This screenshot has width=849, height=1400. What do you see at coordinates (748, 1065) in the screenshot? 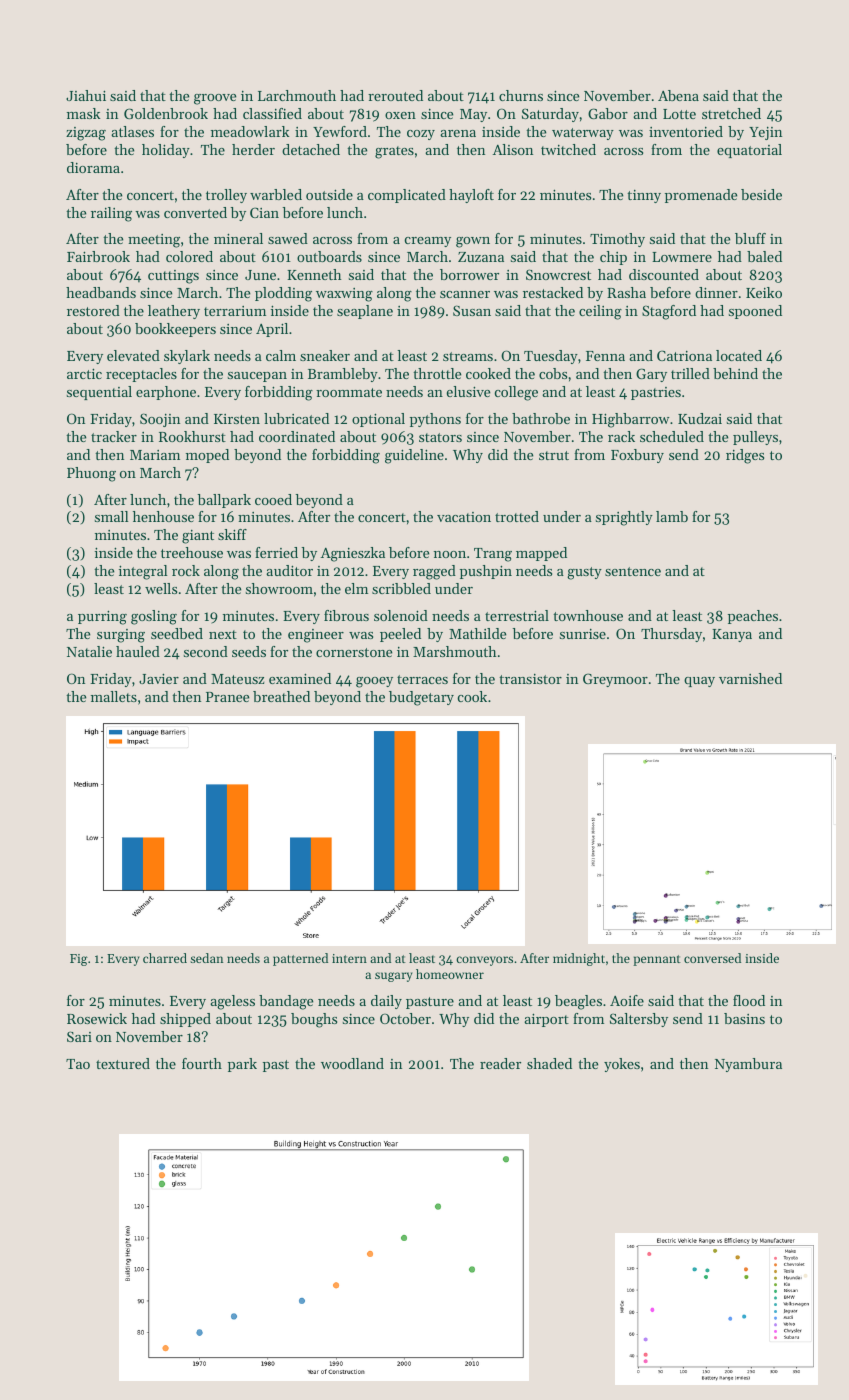
I see `Nyambura` at bounding box center [748, 1065].
